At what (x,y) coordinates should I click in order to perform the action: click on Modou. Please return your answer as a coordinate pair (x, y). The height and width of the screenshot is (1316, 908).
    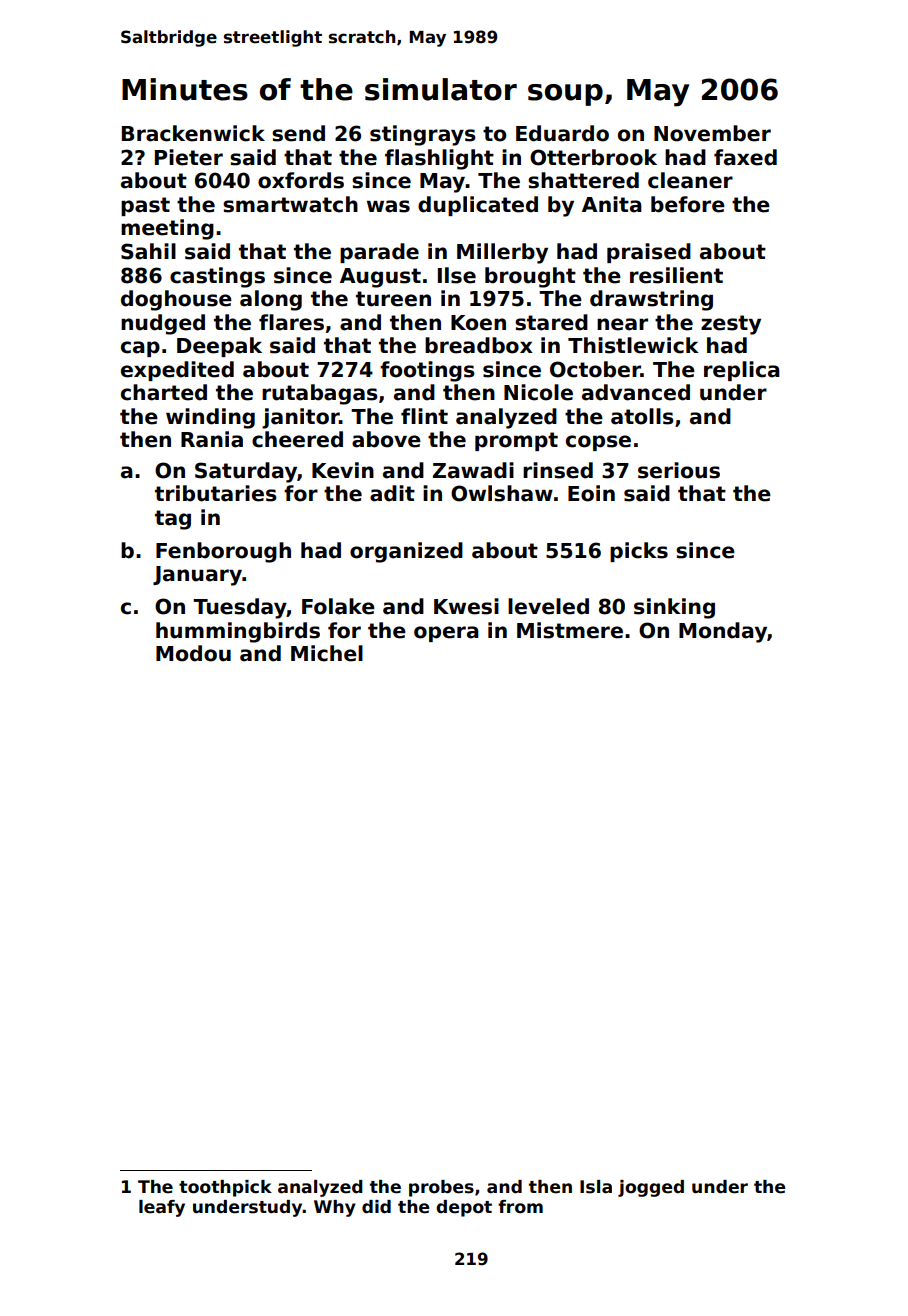
    Looking at the image, I should click on (193, 653).
